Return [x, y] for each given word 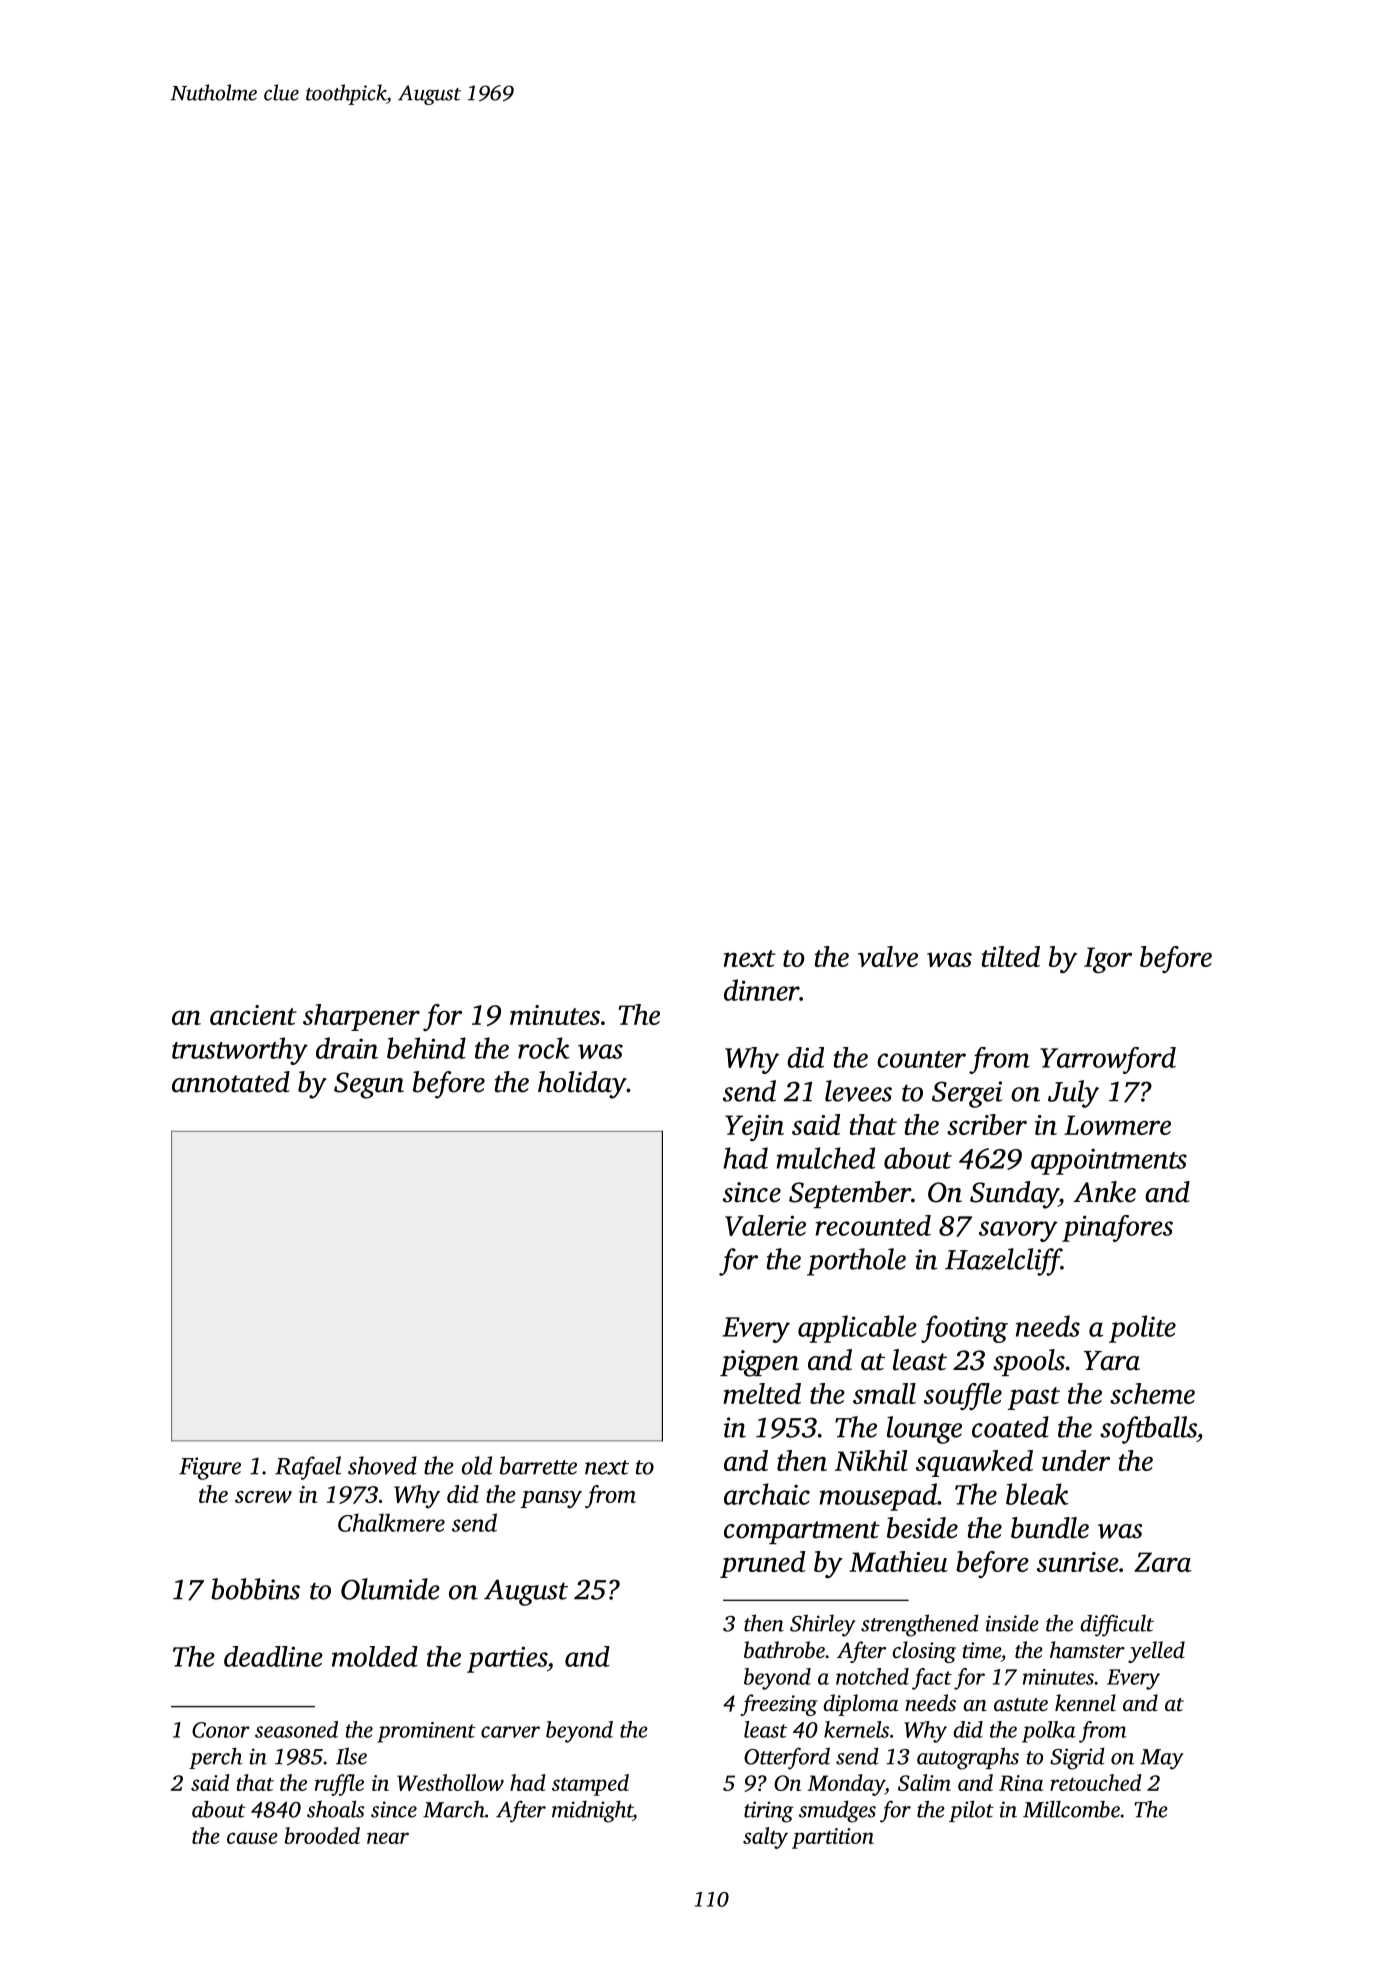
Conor [221, 1730]
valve [888, 956]
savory [1018, 1231]
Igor [1108, 960]
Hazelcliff [1003, 1262]
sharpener [361, 1017]
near [388, 1838]
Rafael [308, 1468]
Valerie [765, 1225]
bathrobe [784, 1650]
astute [1021, 1705]
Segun [369, 1085]
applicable [857, 1329]
